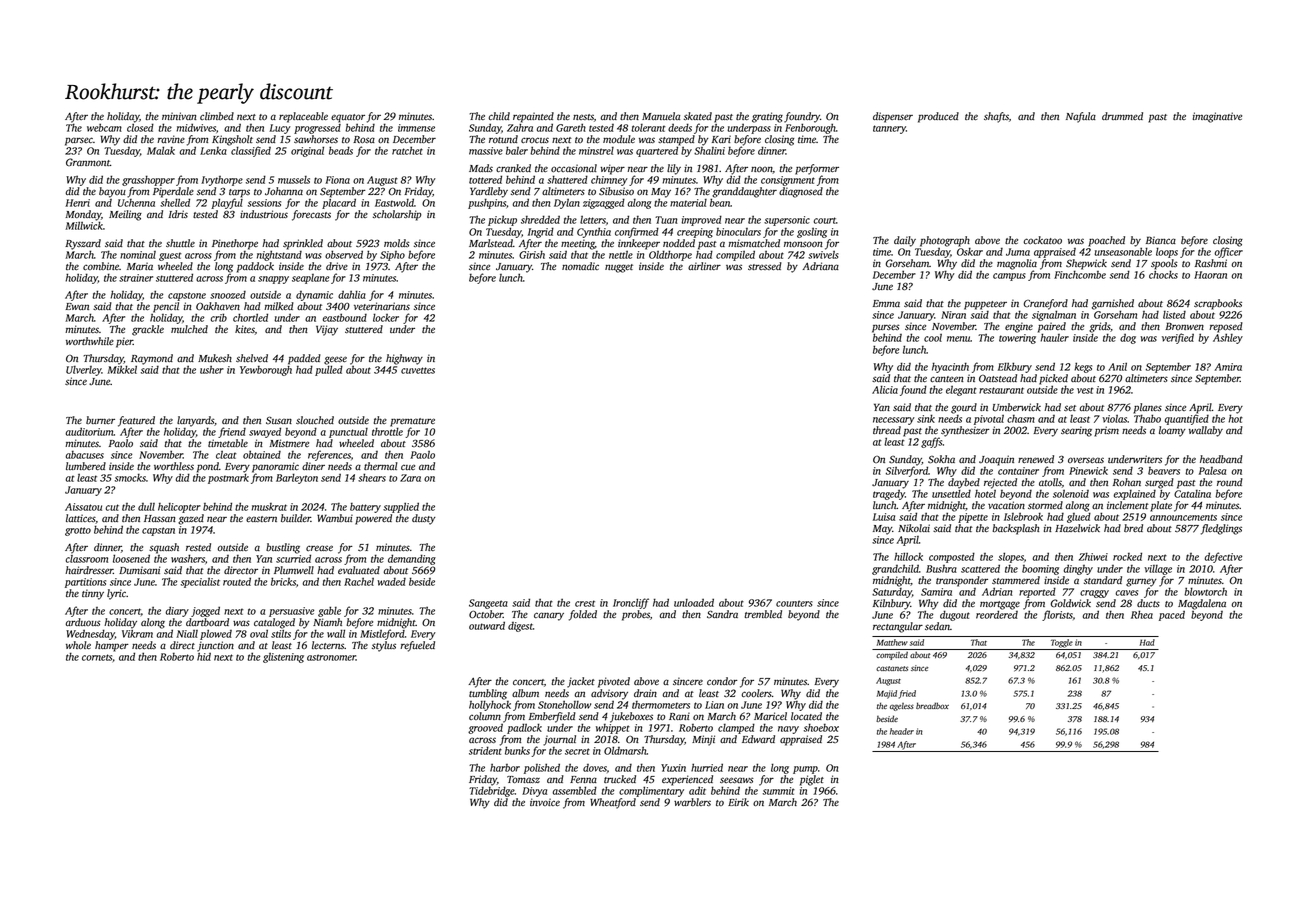 The height and width of the screenshot is (924, 1308). Describe the element at coordinates (492, 791) in the screenshot. I see `Tidebridge` at that location.
